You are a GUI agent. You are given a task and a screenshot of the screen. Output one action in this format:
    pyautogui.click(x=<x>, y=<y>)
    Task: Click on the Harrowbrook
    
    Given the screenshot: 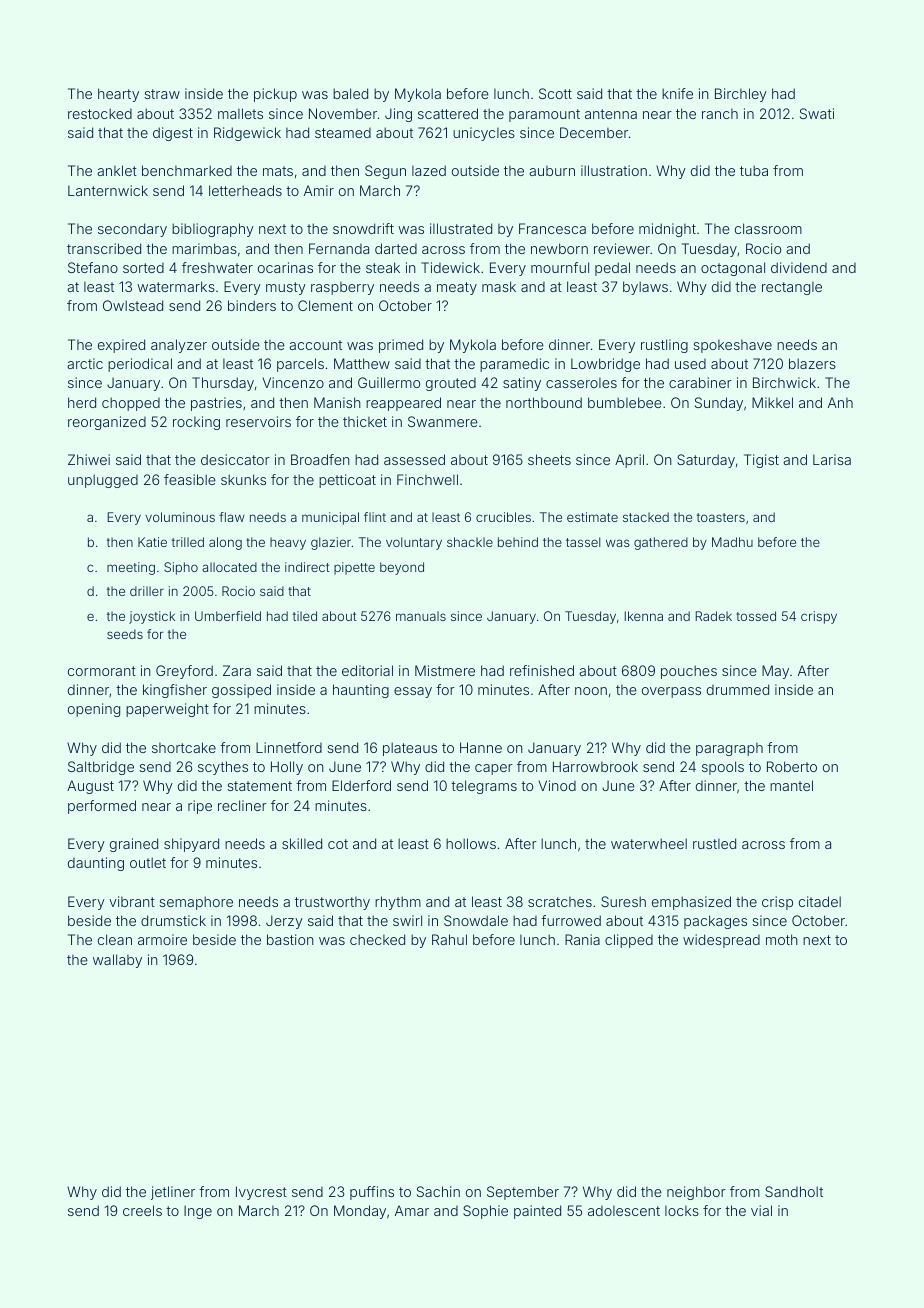 What is the action you would take?
    pyautogui.click(x=595, y=766)
